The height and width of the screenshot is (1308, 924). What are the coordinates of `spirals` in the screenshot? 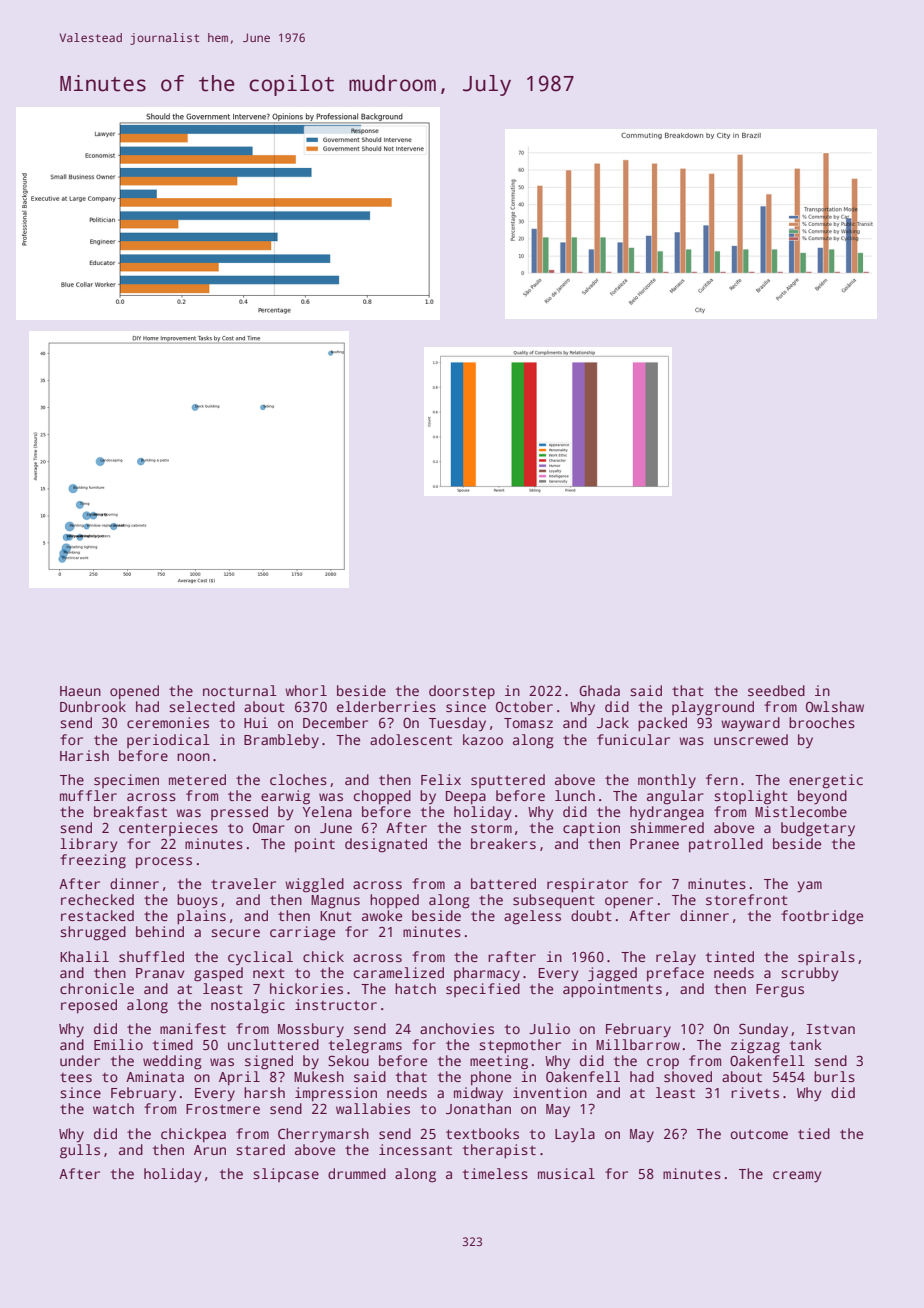 It's located at (826, 958).
